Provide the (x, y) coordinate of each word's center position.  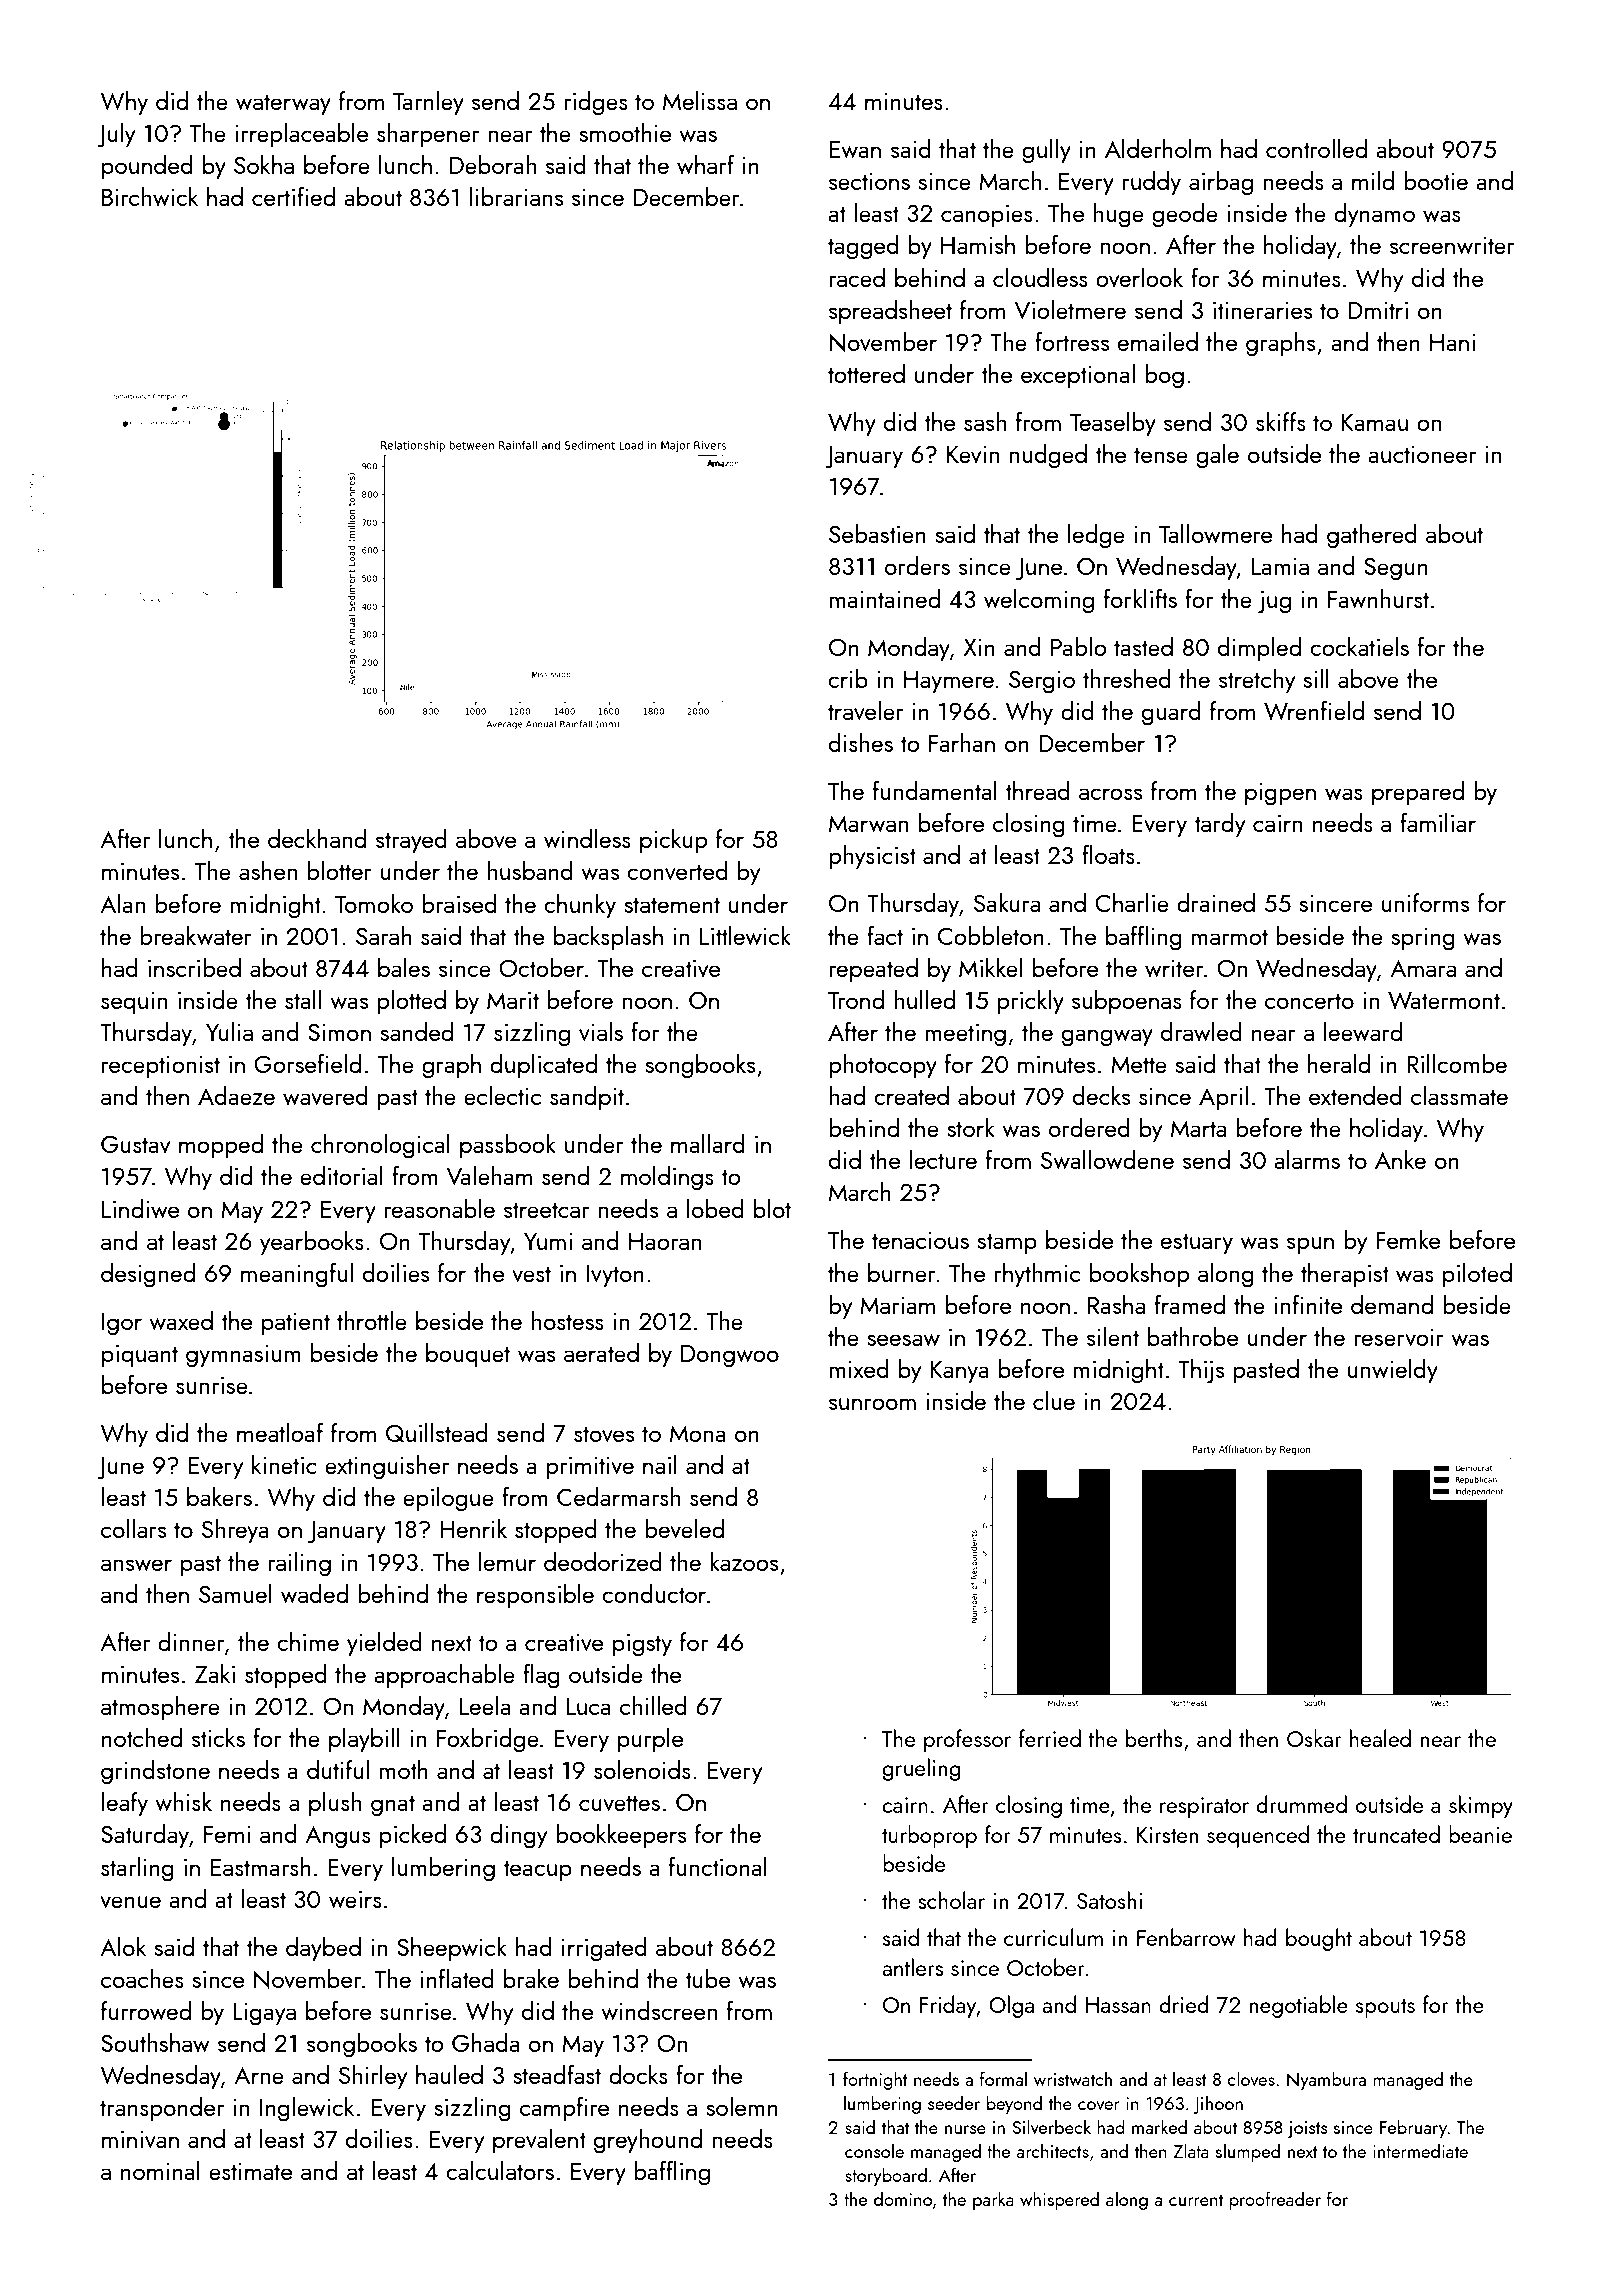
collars (133, 1528)
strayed (411, 841)
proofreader (1275, 2200)
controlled (1316, 148)
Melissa (700, 100)
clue (1054, 1400)
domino (903, 2198)
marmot (1229, 937)
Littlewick (745, 935)
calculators (500, 2170)
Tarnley (428, 103)
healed (1380, 1738)
